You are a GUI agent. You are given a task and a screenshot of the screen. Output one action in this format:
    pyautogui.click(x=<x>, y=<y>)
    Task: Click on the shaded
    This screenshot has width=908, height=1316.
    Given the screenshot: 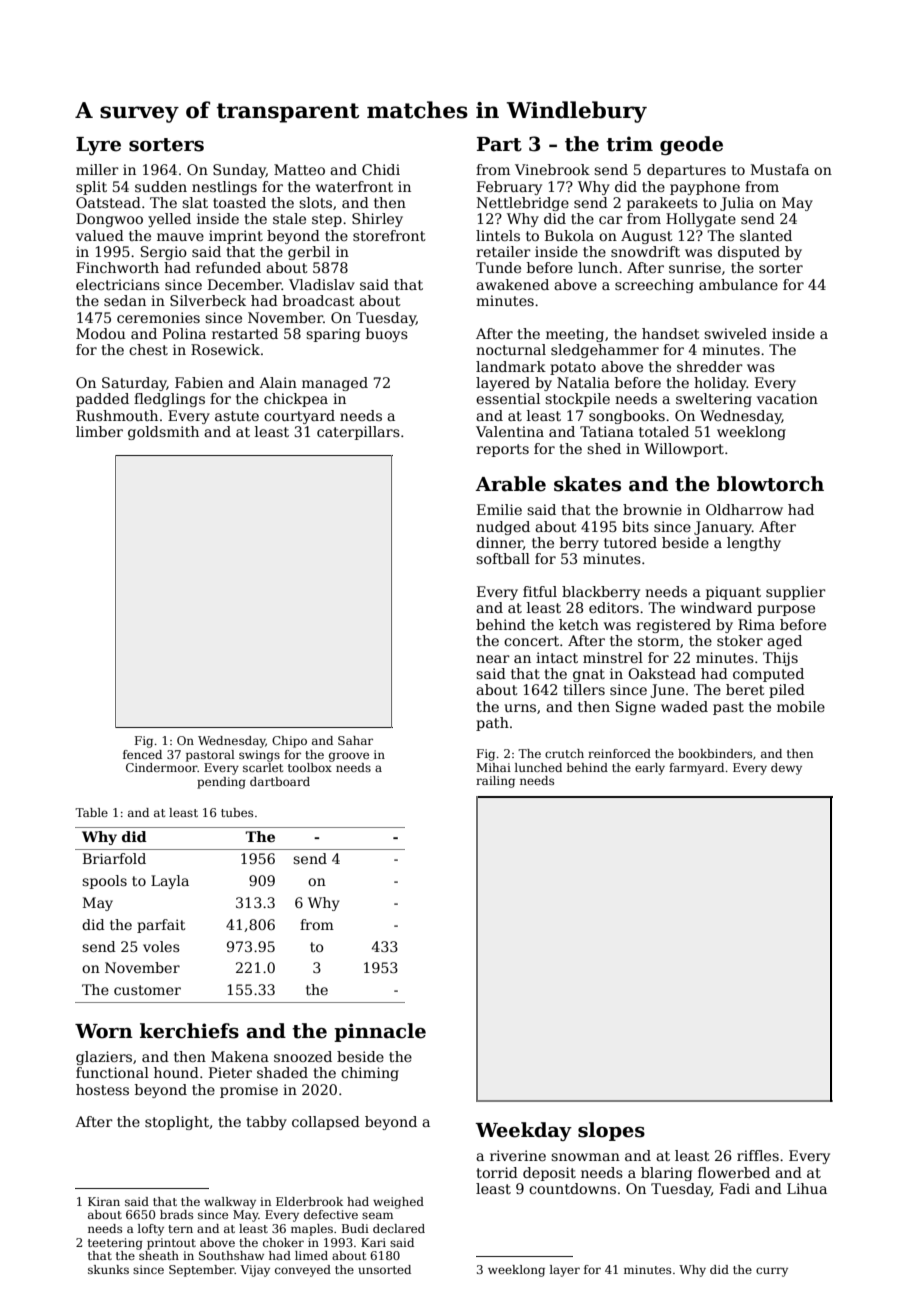 What is the action you would take?
    pyautogui.click(x=282, y=1072)
